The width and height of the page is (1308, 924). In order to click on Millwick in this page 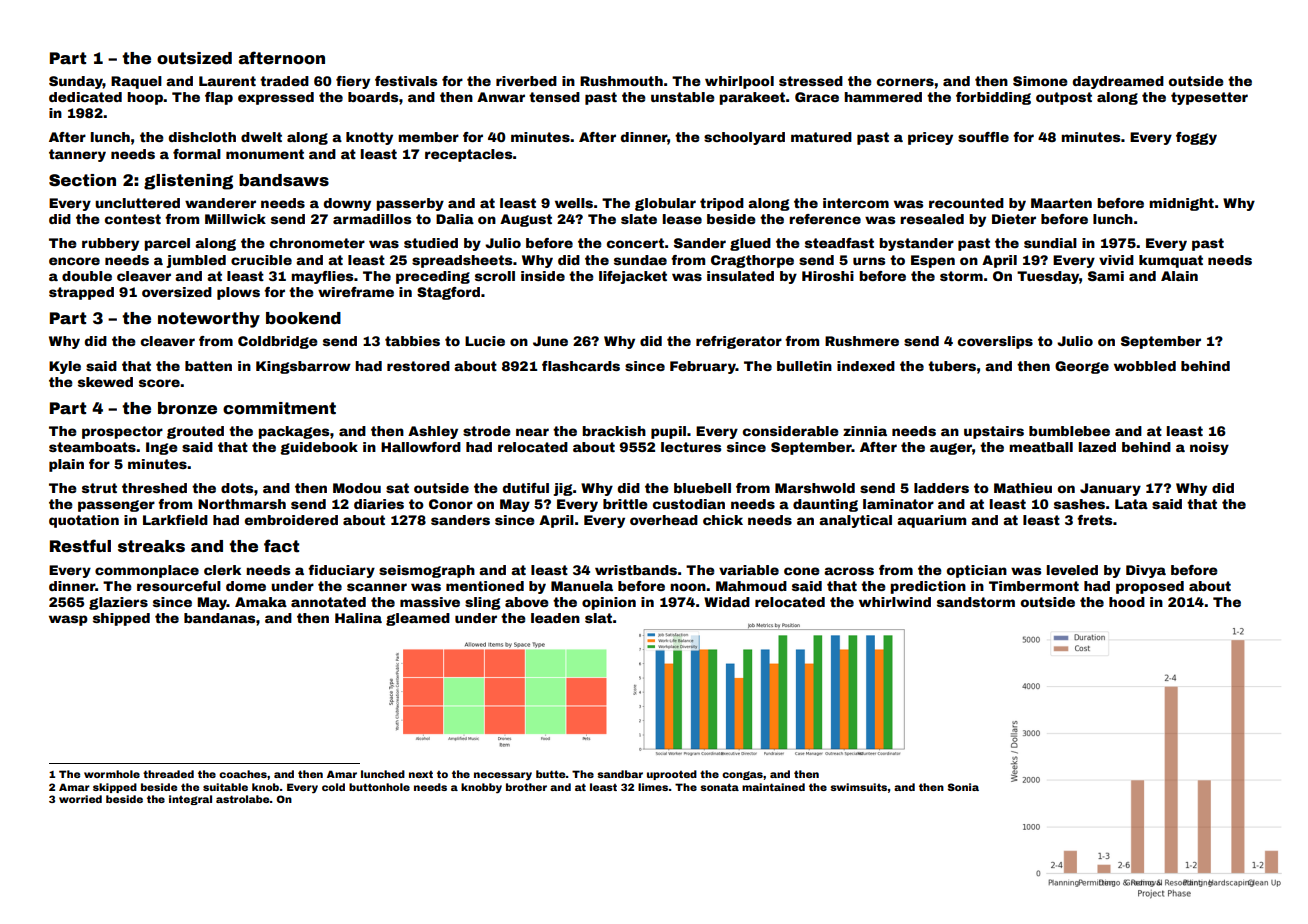, I will do `click(235, 219)`.
